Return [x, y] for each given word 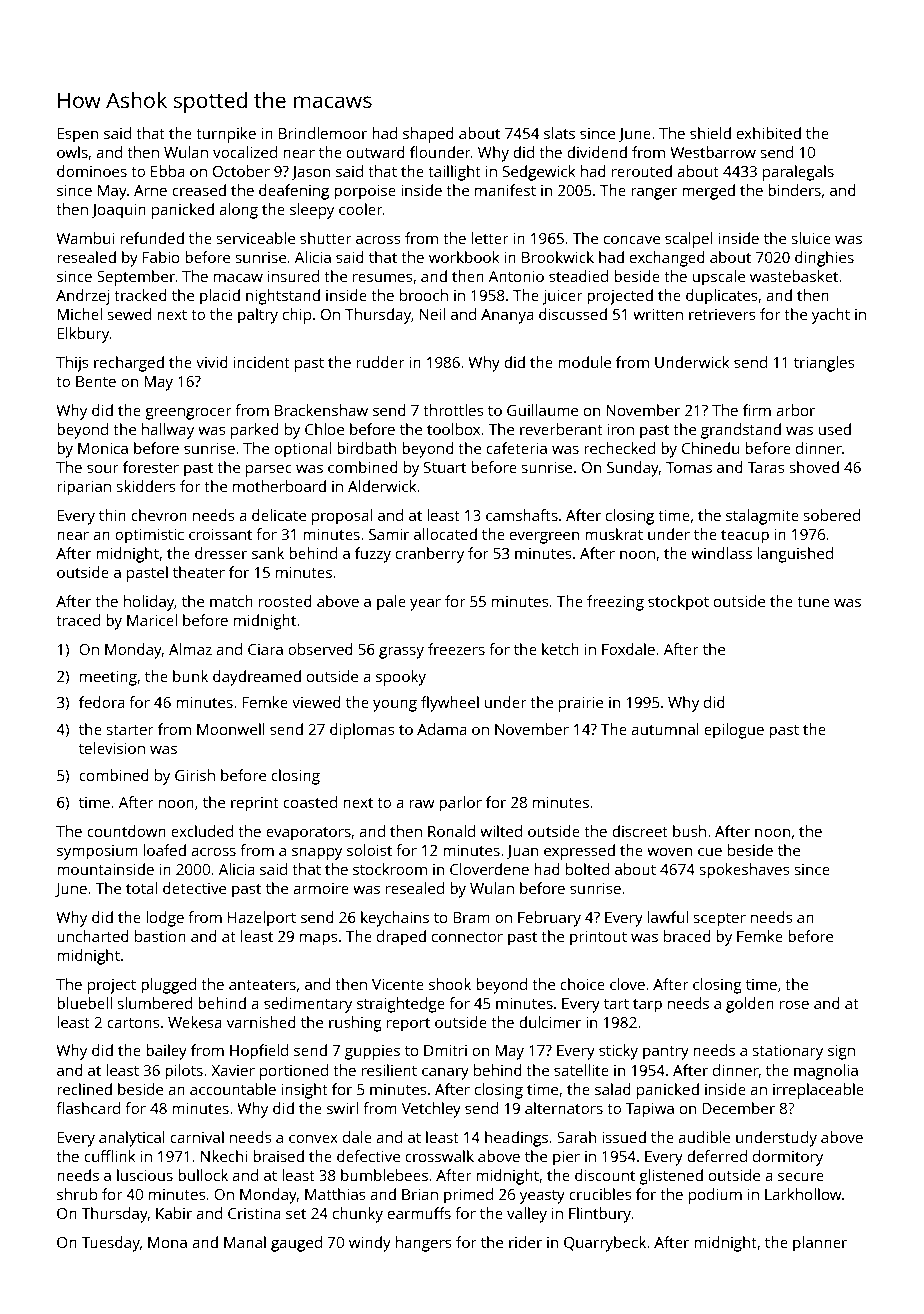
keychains [395, 919]
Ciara [265, 649]
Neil [432, 314]
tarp [647, 1006]
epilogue [734, 731]
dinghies [824, 259]
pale [391, 603]
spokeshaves [744, 871]
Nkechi [224, 1156]
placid [220, 297]
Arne [150, 190]
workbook [464, 257]
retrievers [722, 314]
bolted [587, 869]
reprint [255, 804]
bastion [160, 936]
